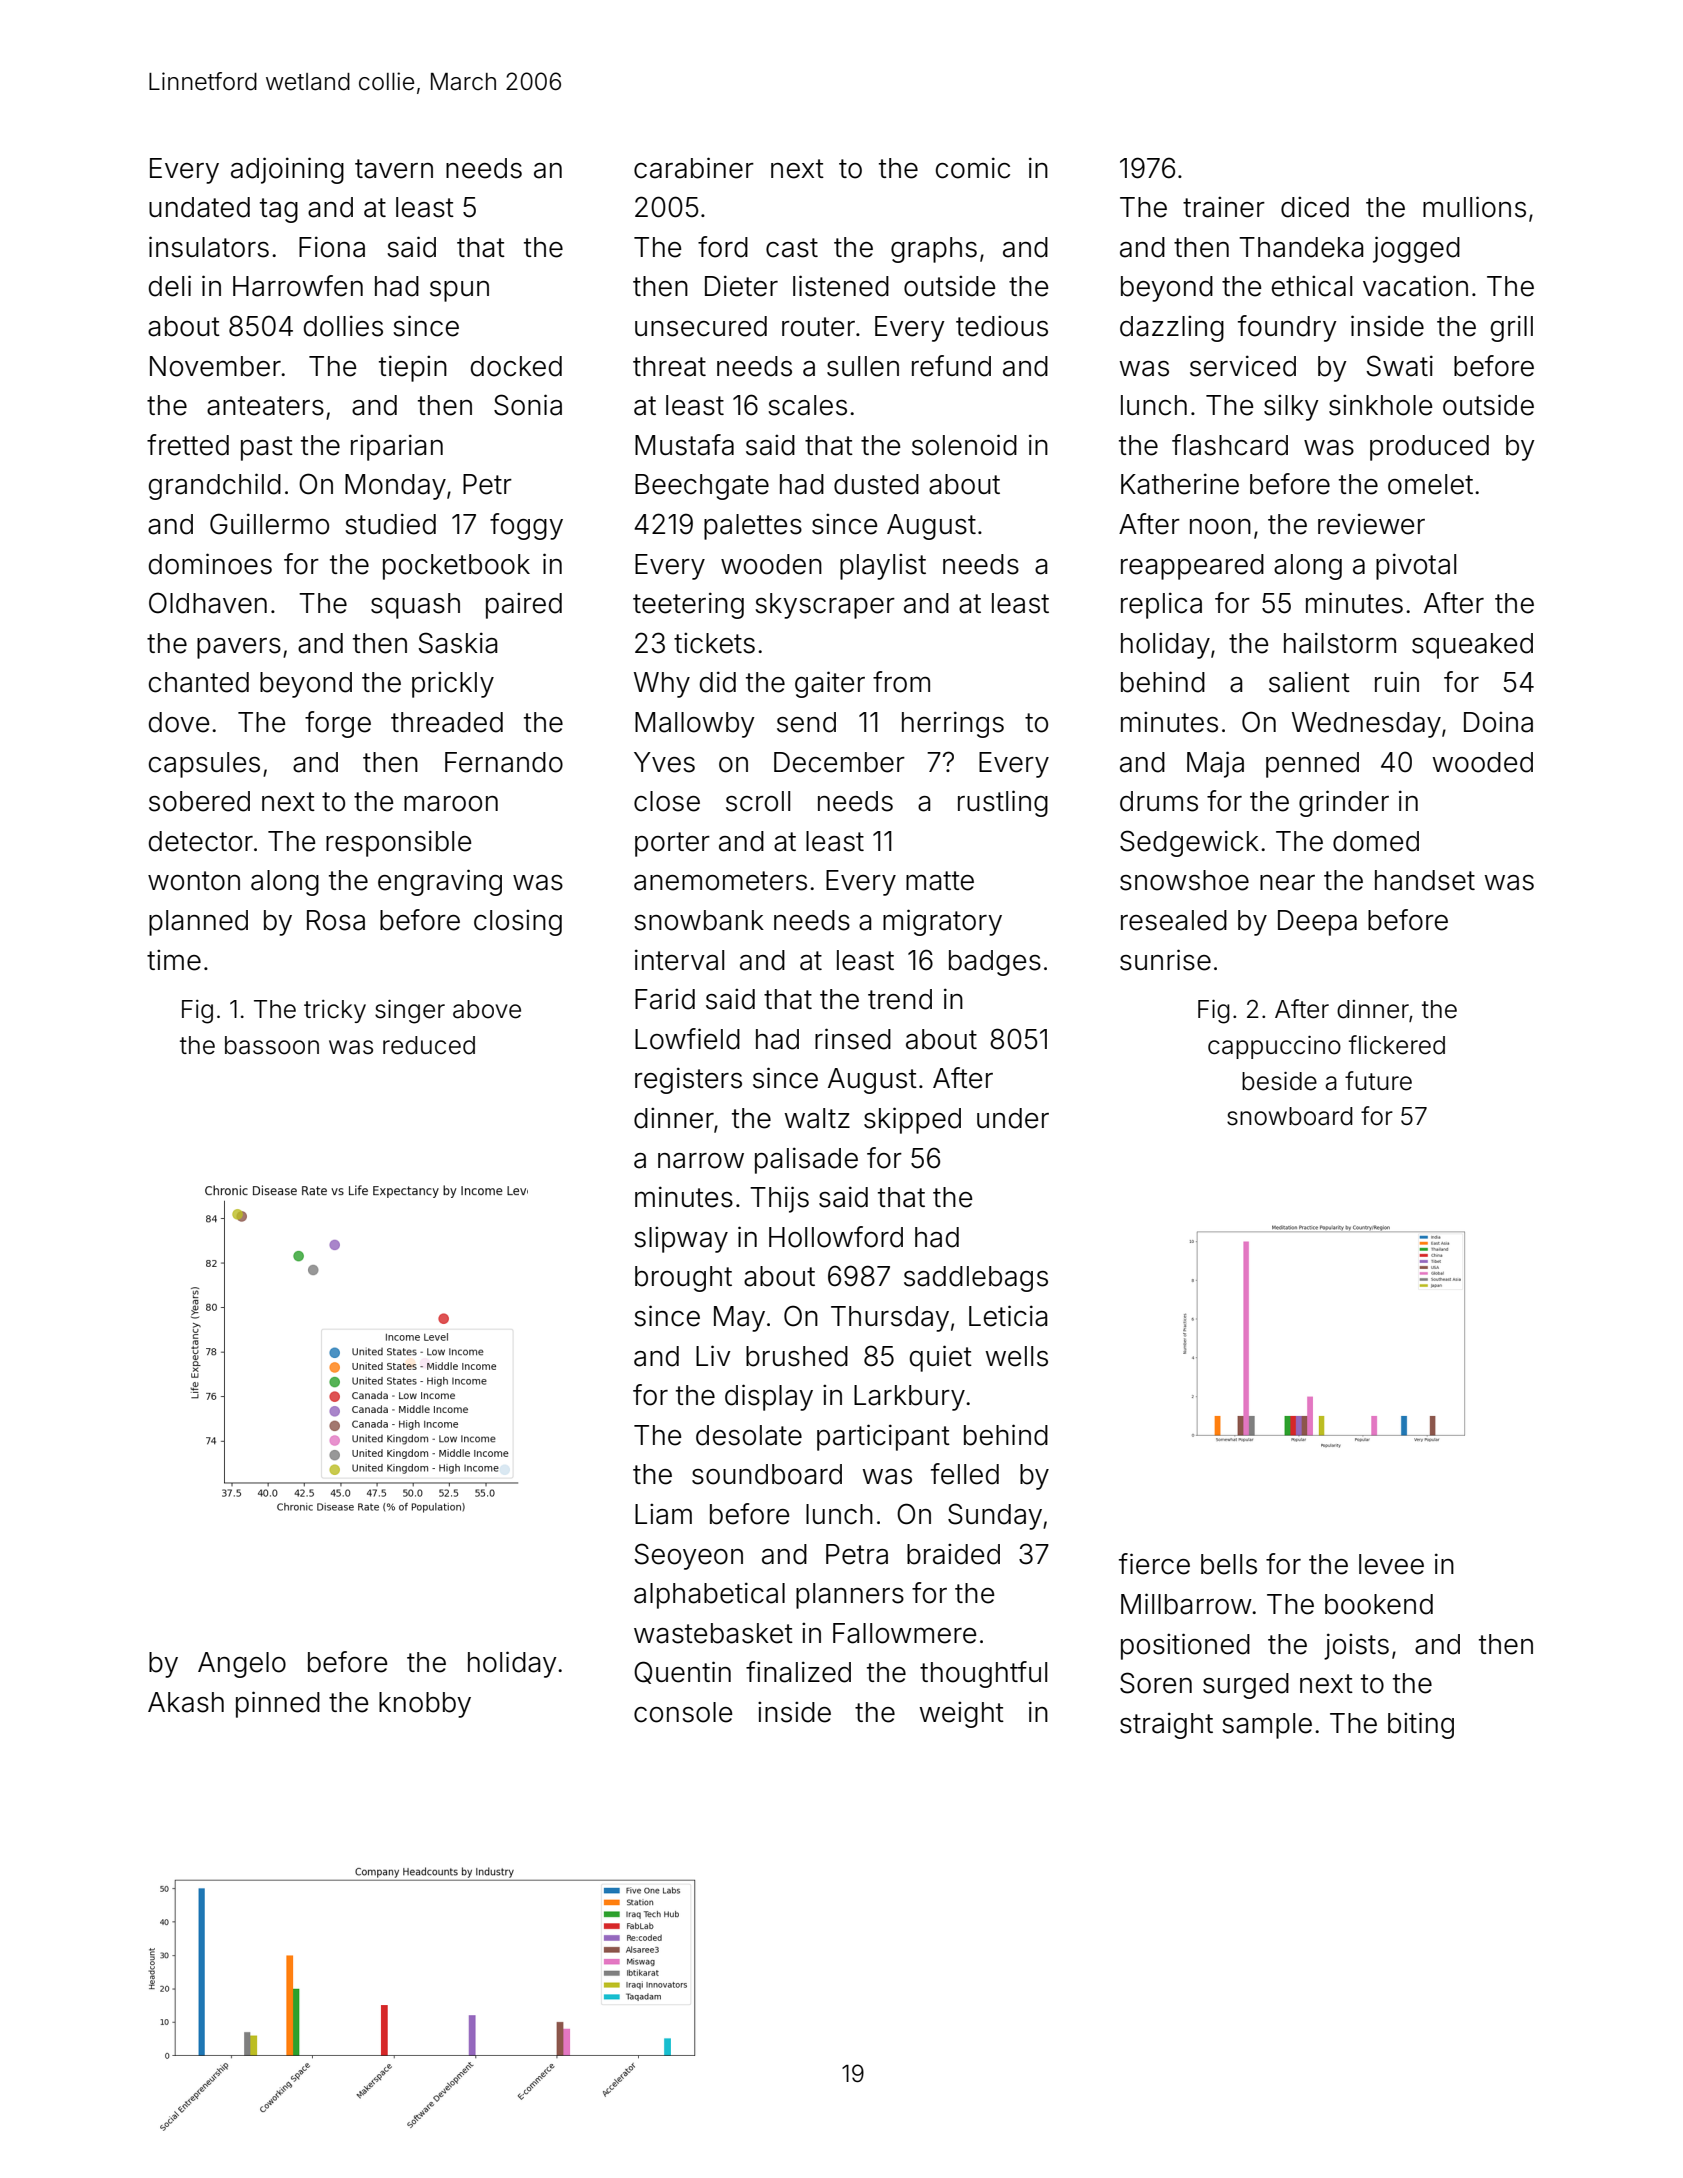 The height and width of the screenshot is (2178, 1683). I want to click on diced, so click(1315, 207).
